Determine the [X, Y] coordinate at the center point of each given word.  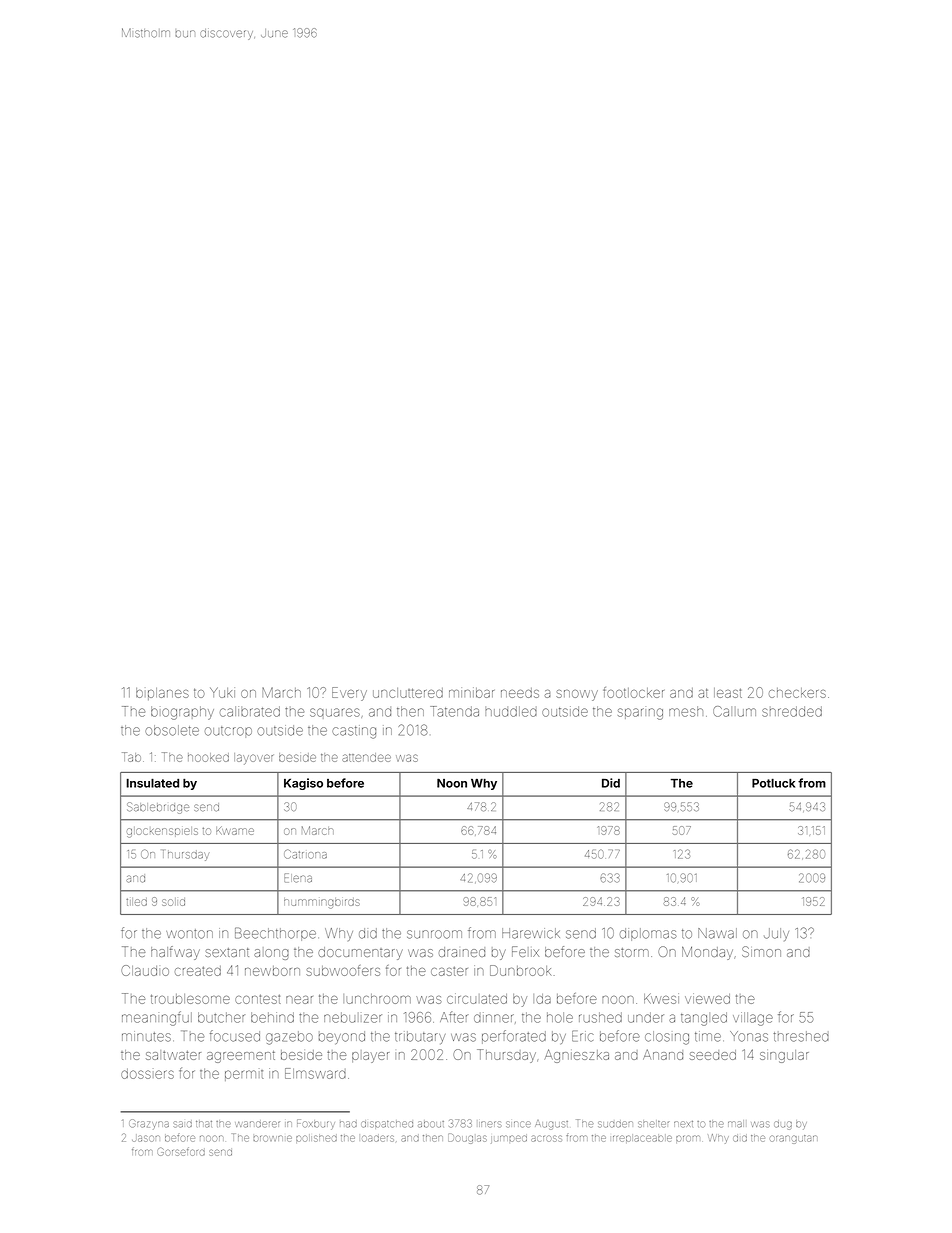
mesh [686, 711]
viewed [707, 998]
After [453, 1017]
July [776, 934]
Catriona [305, 854]
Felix [525, 951]
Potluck [773, 783]
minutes [146, 1036]
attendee [366, 757]
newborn [272, 971]
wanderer [258, 1124]
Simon [761, 951]
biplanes [162, 694]
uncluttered [408, 693]
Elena [298, 878]
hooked [208, 757]
